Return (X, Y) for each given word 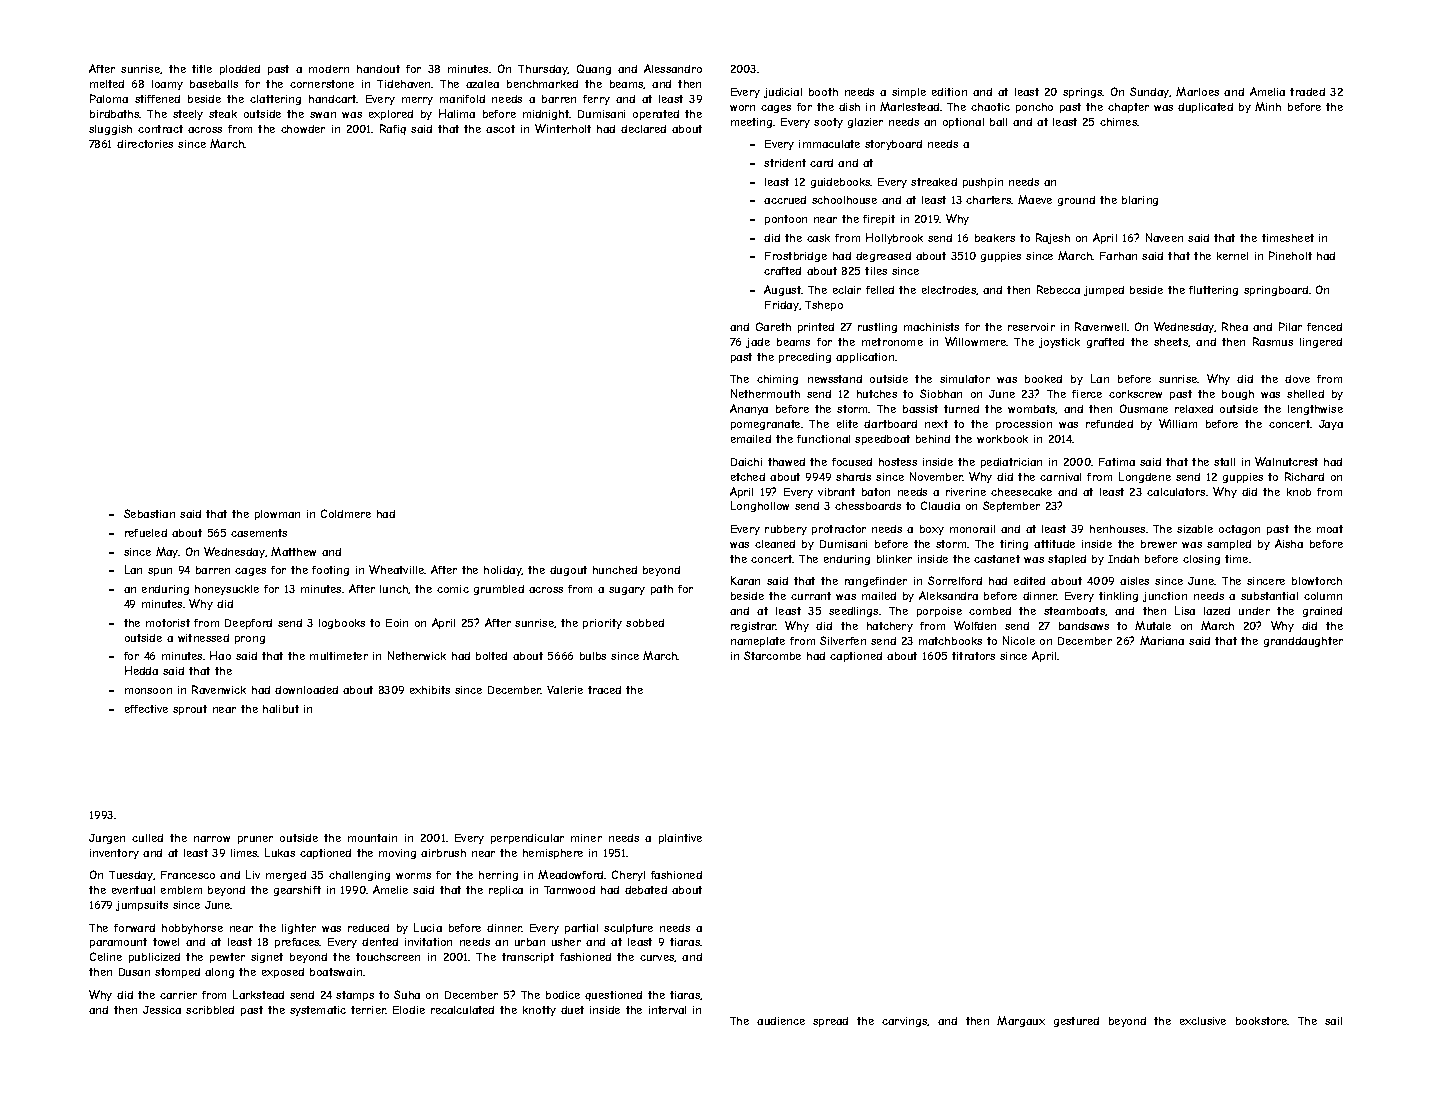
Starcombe (772, 655)
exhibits (430, 690)
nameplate (758, 642)
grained (1322, 612)
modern (329, 69)
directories (145, 144)
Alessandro (673, 68)
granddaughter (1303, 642)
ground (1076, 201)
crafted (782, 271)
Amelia (1267, 91)
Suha (407, 994)
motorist (168, 623)
